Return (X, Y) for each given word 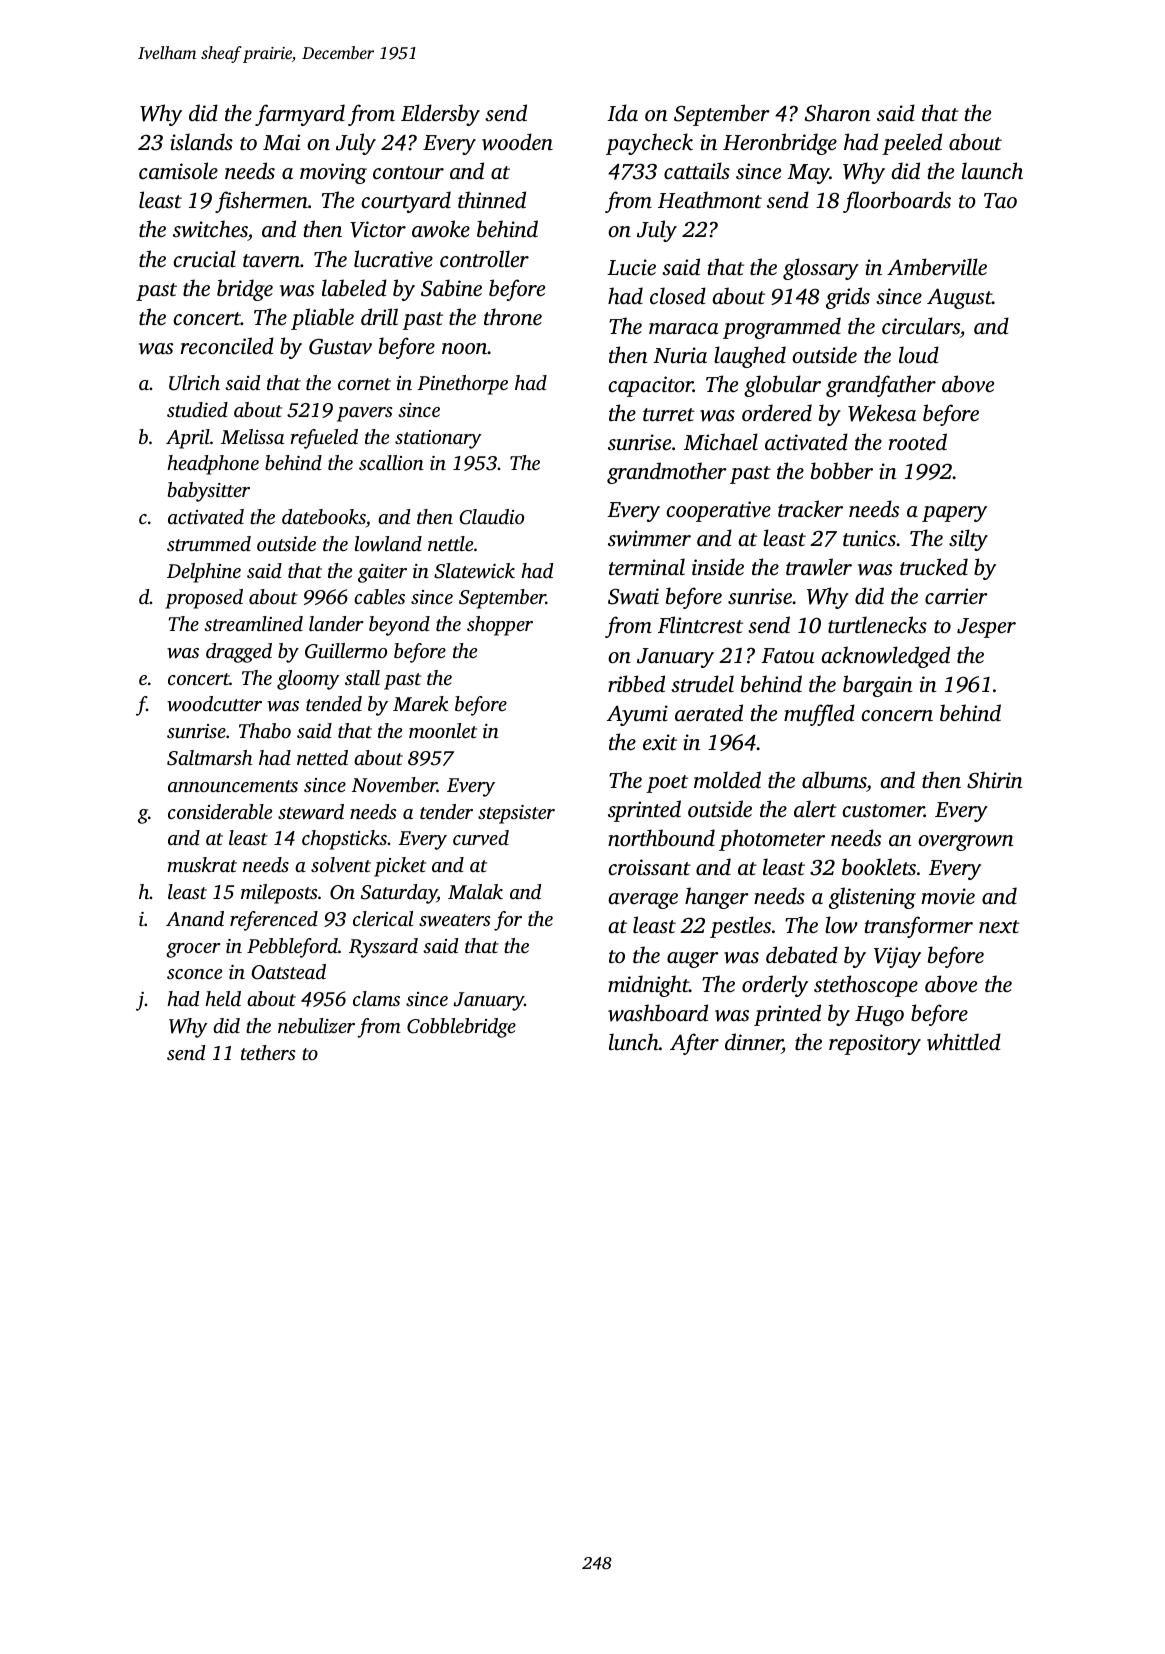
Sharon (838, 113)
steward (311, 811)
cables (379, 596)
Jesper (986, 628)
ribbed (636, 683)
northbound (661, 837)
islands (201, 141)
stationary (438, 439)
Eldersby (440, 115)
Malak (475, 891)
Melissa (252, 436)
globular (782, 386)
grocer (193, 950)
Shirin (995, 780)
